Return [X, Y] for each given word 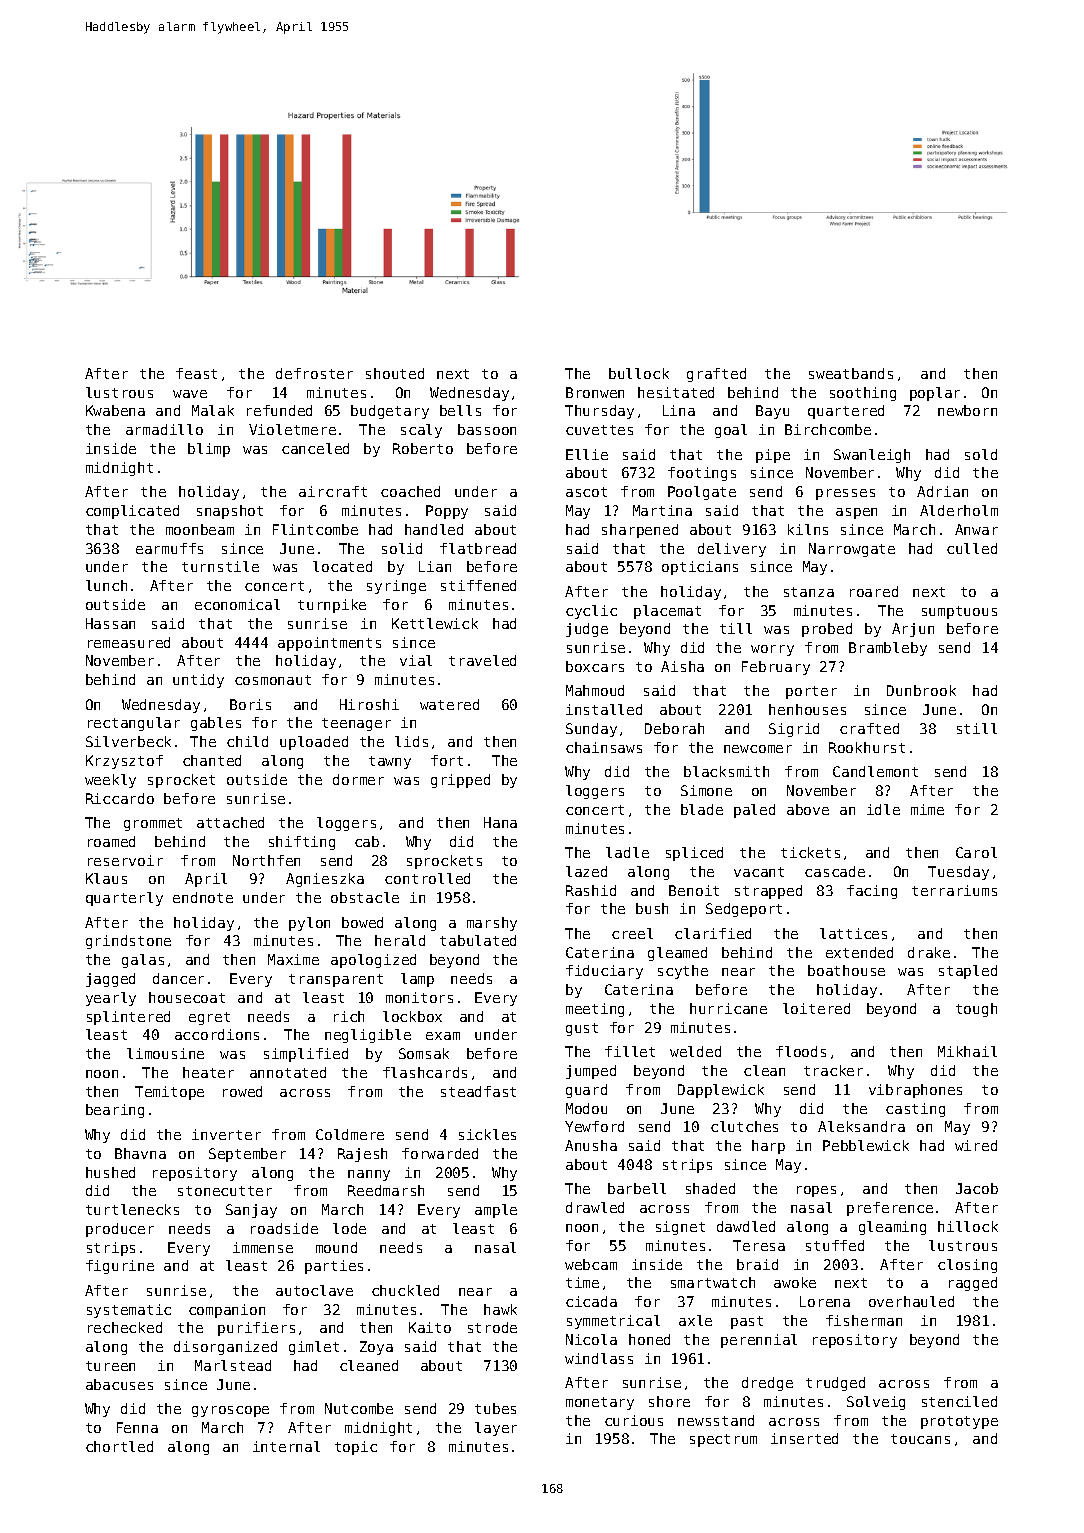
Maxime [293, 959]
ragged [973, 1284]
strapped [768, 892]
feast [196, 373]
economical [237, 604]
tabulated [478, 940]
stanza [809, 592]
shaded [710, 1188]
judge [587, 630]
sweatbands [851, 373]
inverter [226, 1134]
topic [356, 1448]
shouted [395, 373]
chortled [119, 1446]
